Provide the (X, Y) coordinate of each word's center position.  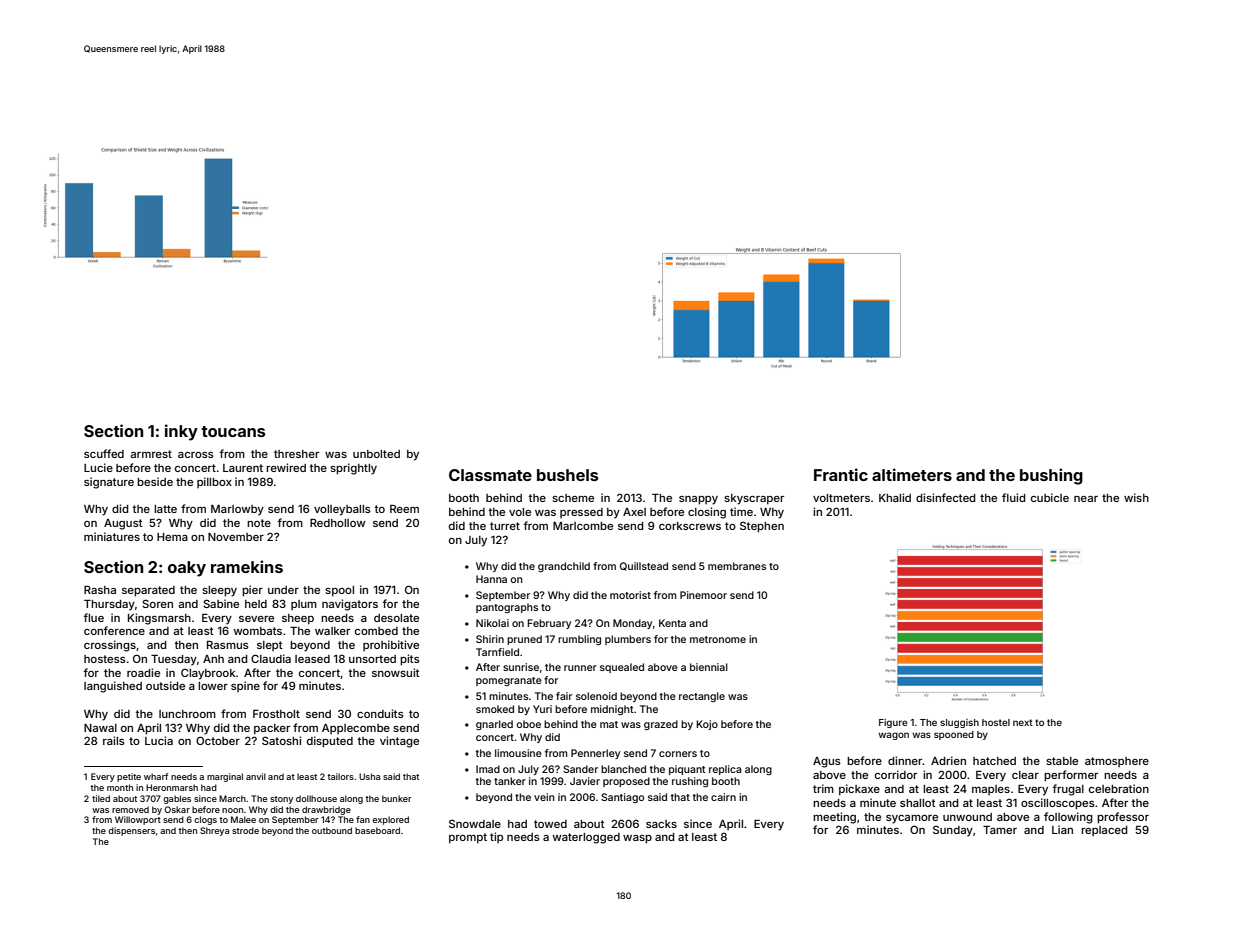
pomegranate (509, 681)
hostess (105, 659)
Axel (634, 512)
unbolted (376, 454)
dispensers (131, 831)
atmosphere (1117, 762)
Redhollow (338, 523)
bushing (1051, 476)
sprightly (353, 469)
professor (1123, 818)
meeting (834, 818)
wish (1136, 497)
